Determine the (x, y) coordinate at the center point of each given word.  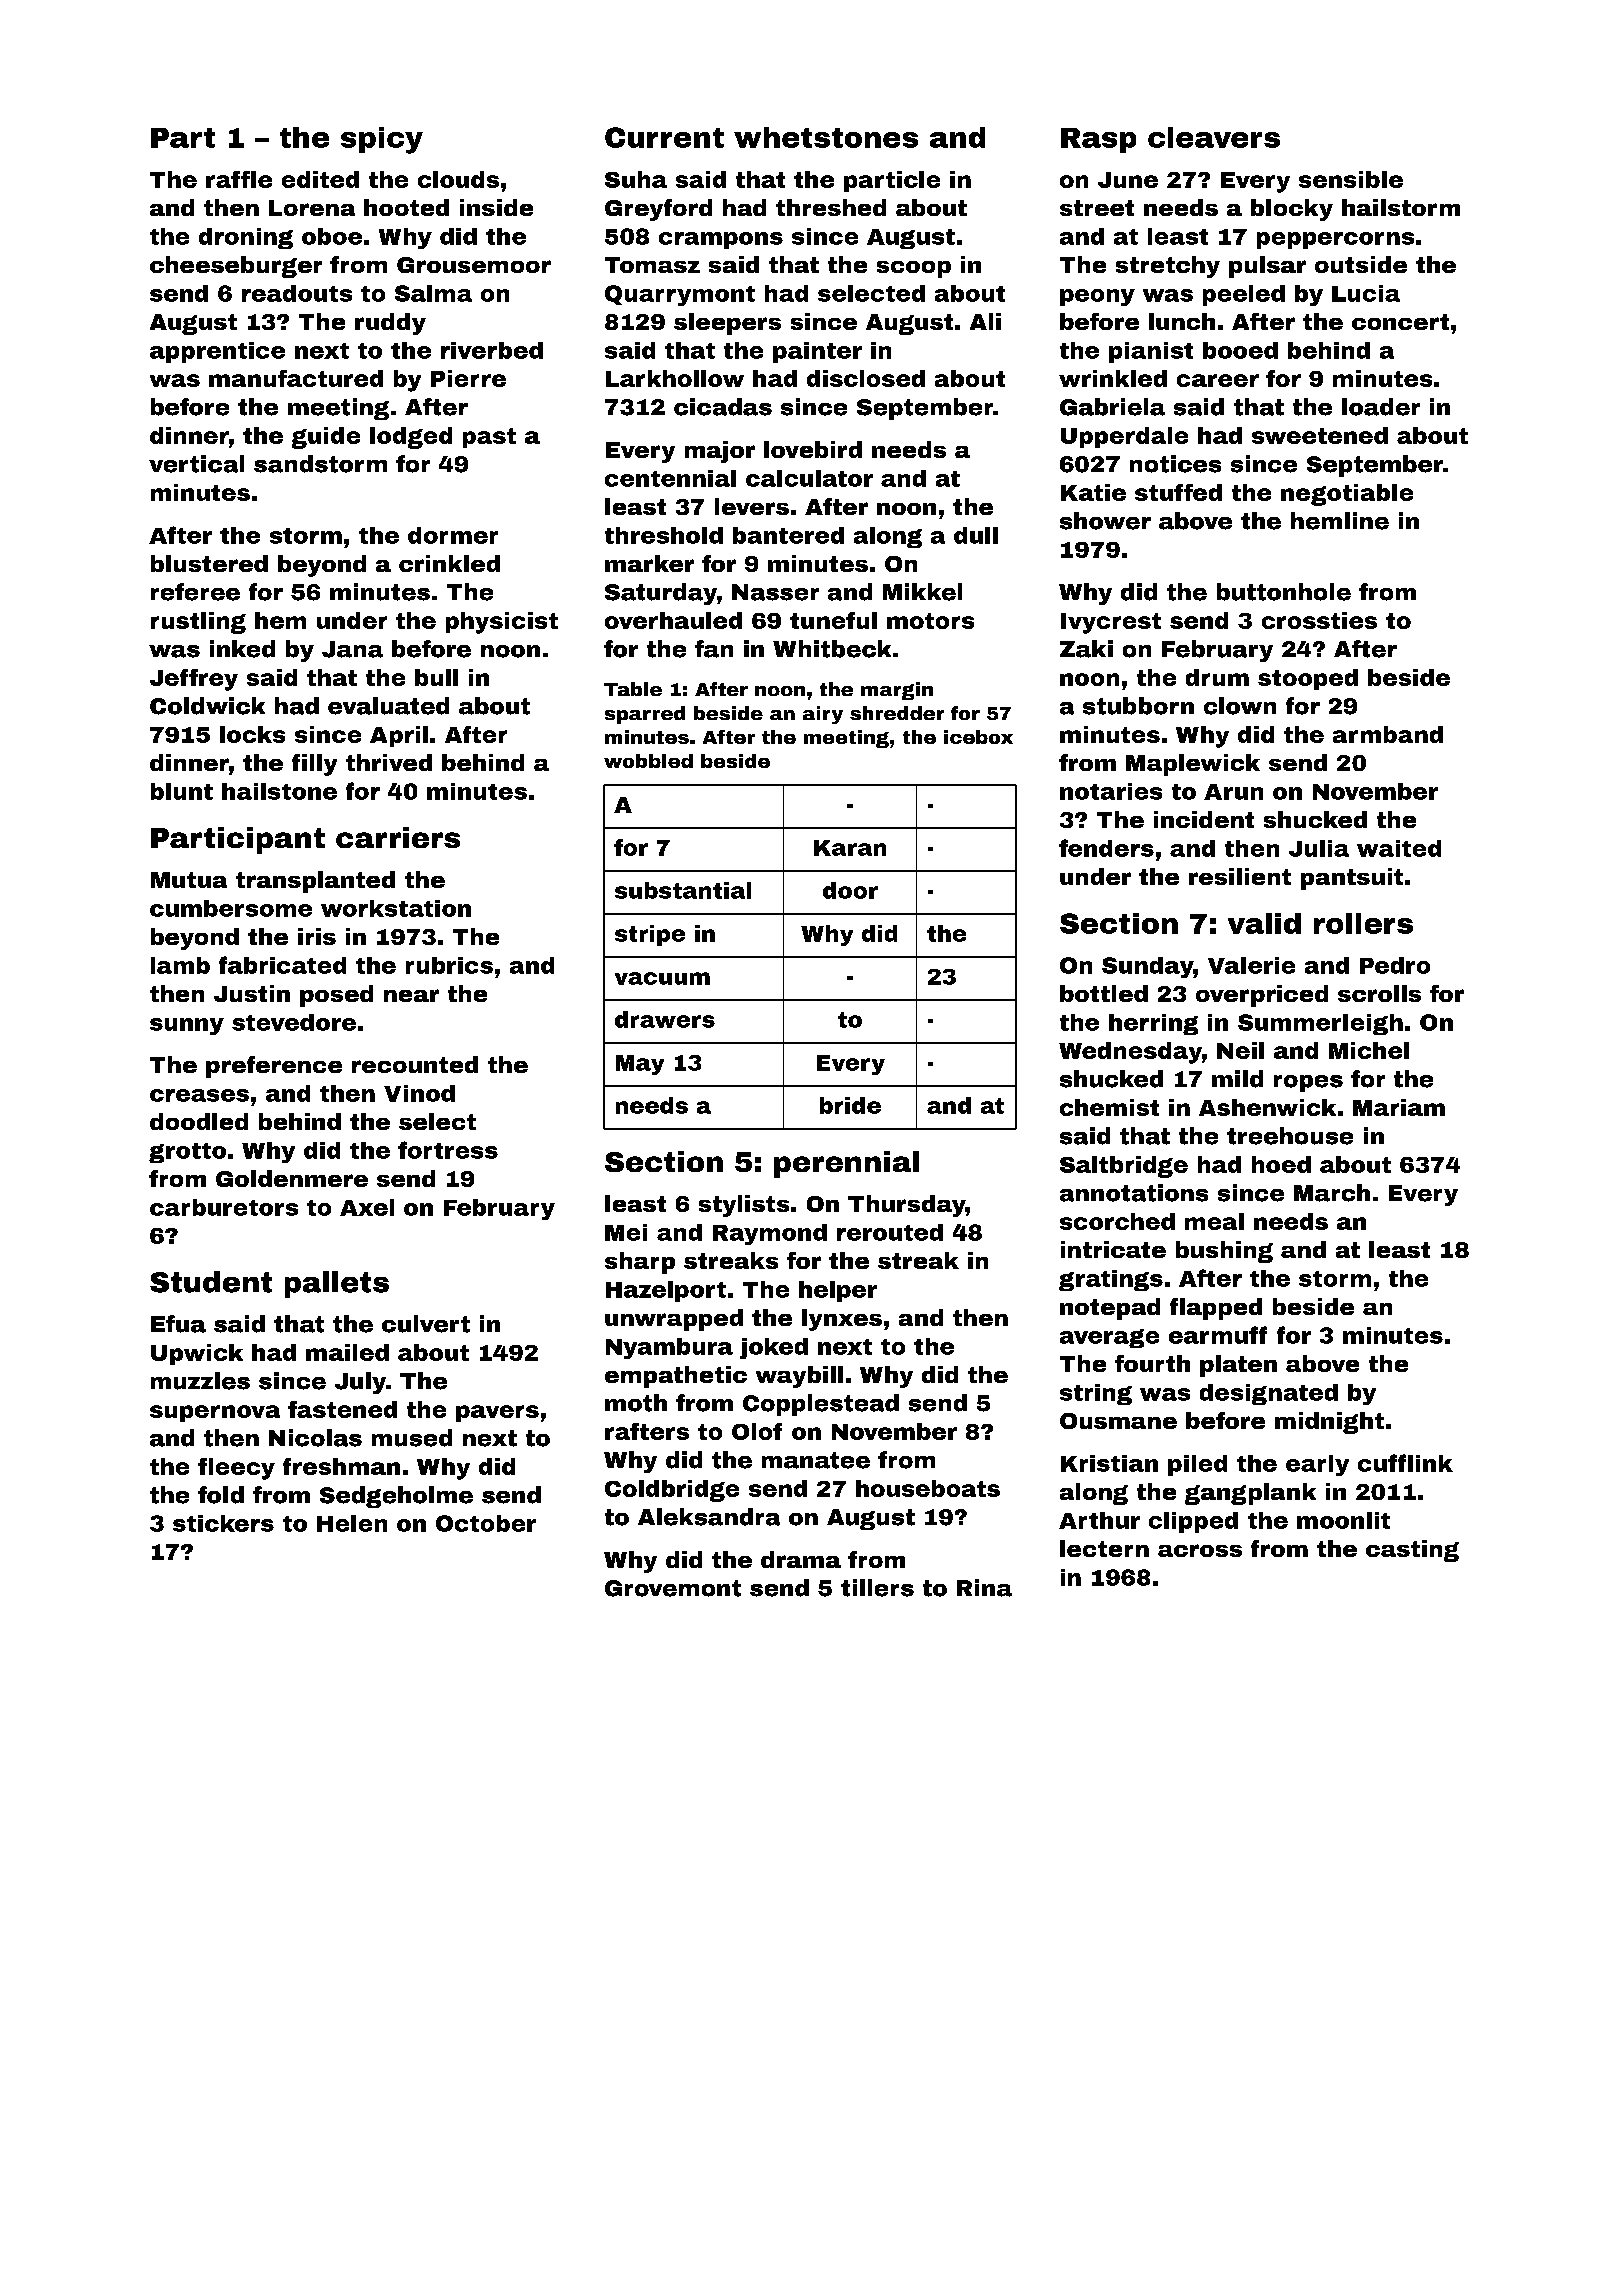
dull (976, 535)
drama (801, 1559)
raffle (239, 179)
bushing (1224, 1252)
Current (664, 137)
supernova (215, 1413)
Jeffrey (194, 680)
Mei (626, 1232)
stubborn (1138, 706)
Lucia (1366, 293)
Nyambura (669, 1348)
